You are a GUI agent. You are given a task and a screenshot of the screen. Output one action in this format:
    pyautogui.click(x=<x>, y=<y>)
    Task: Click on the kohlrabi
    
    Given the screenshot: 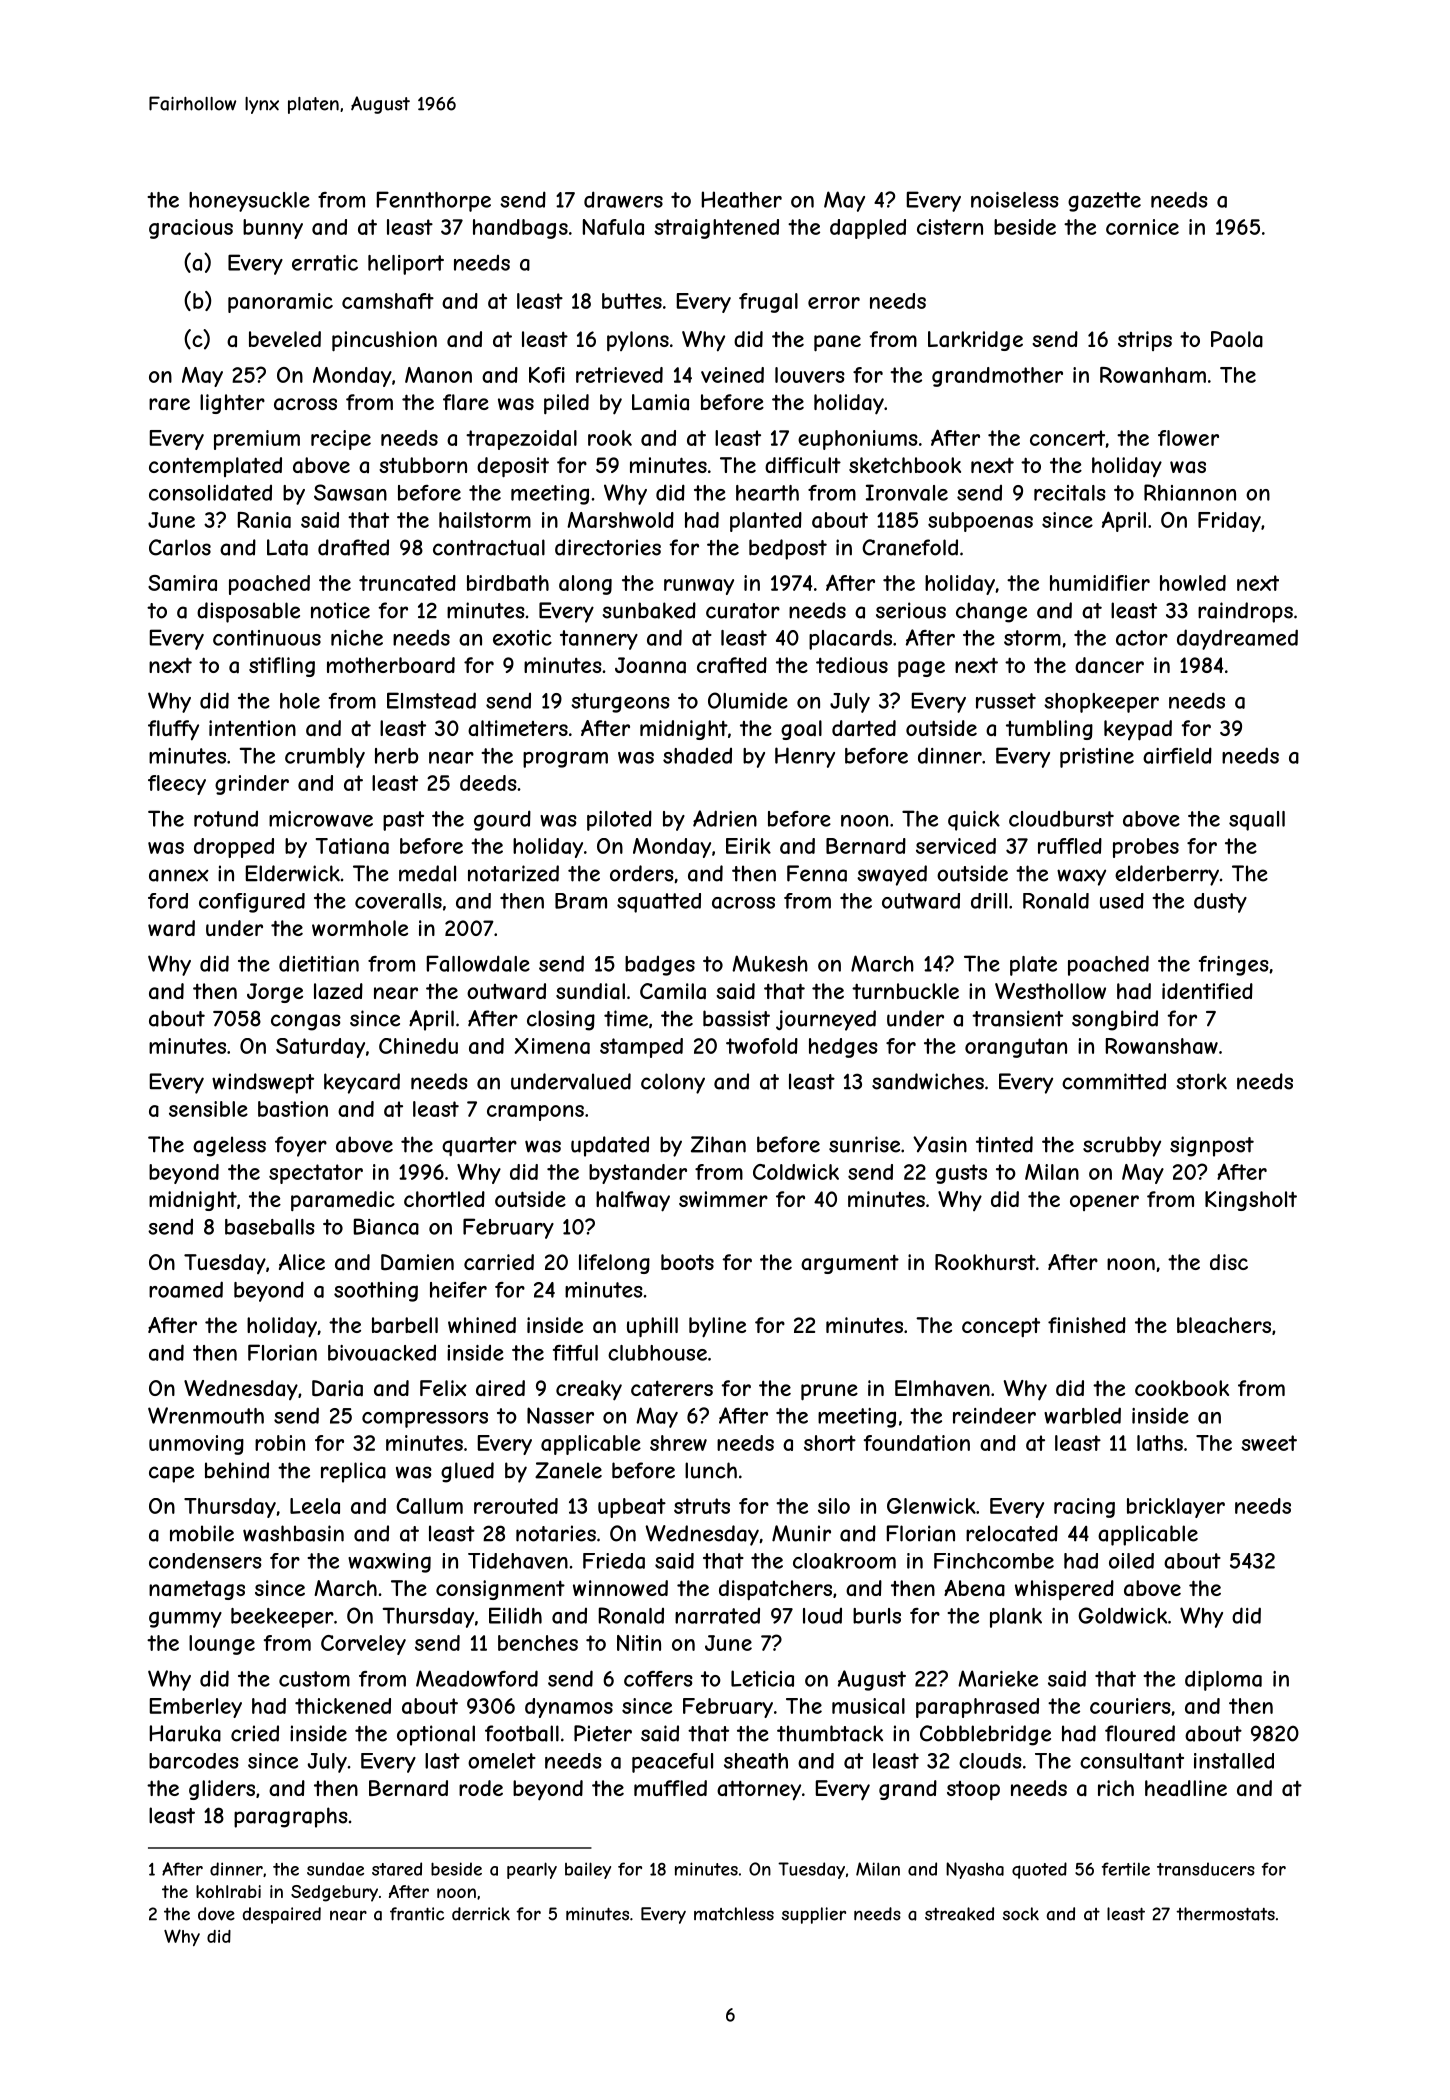 What is the action you would take?
    pyautogui.click(x=228, y=1891)
